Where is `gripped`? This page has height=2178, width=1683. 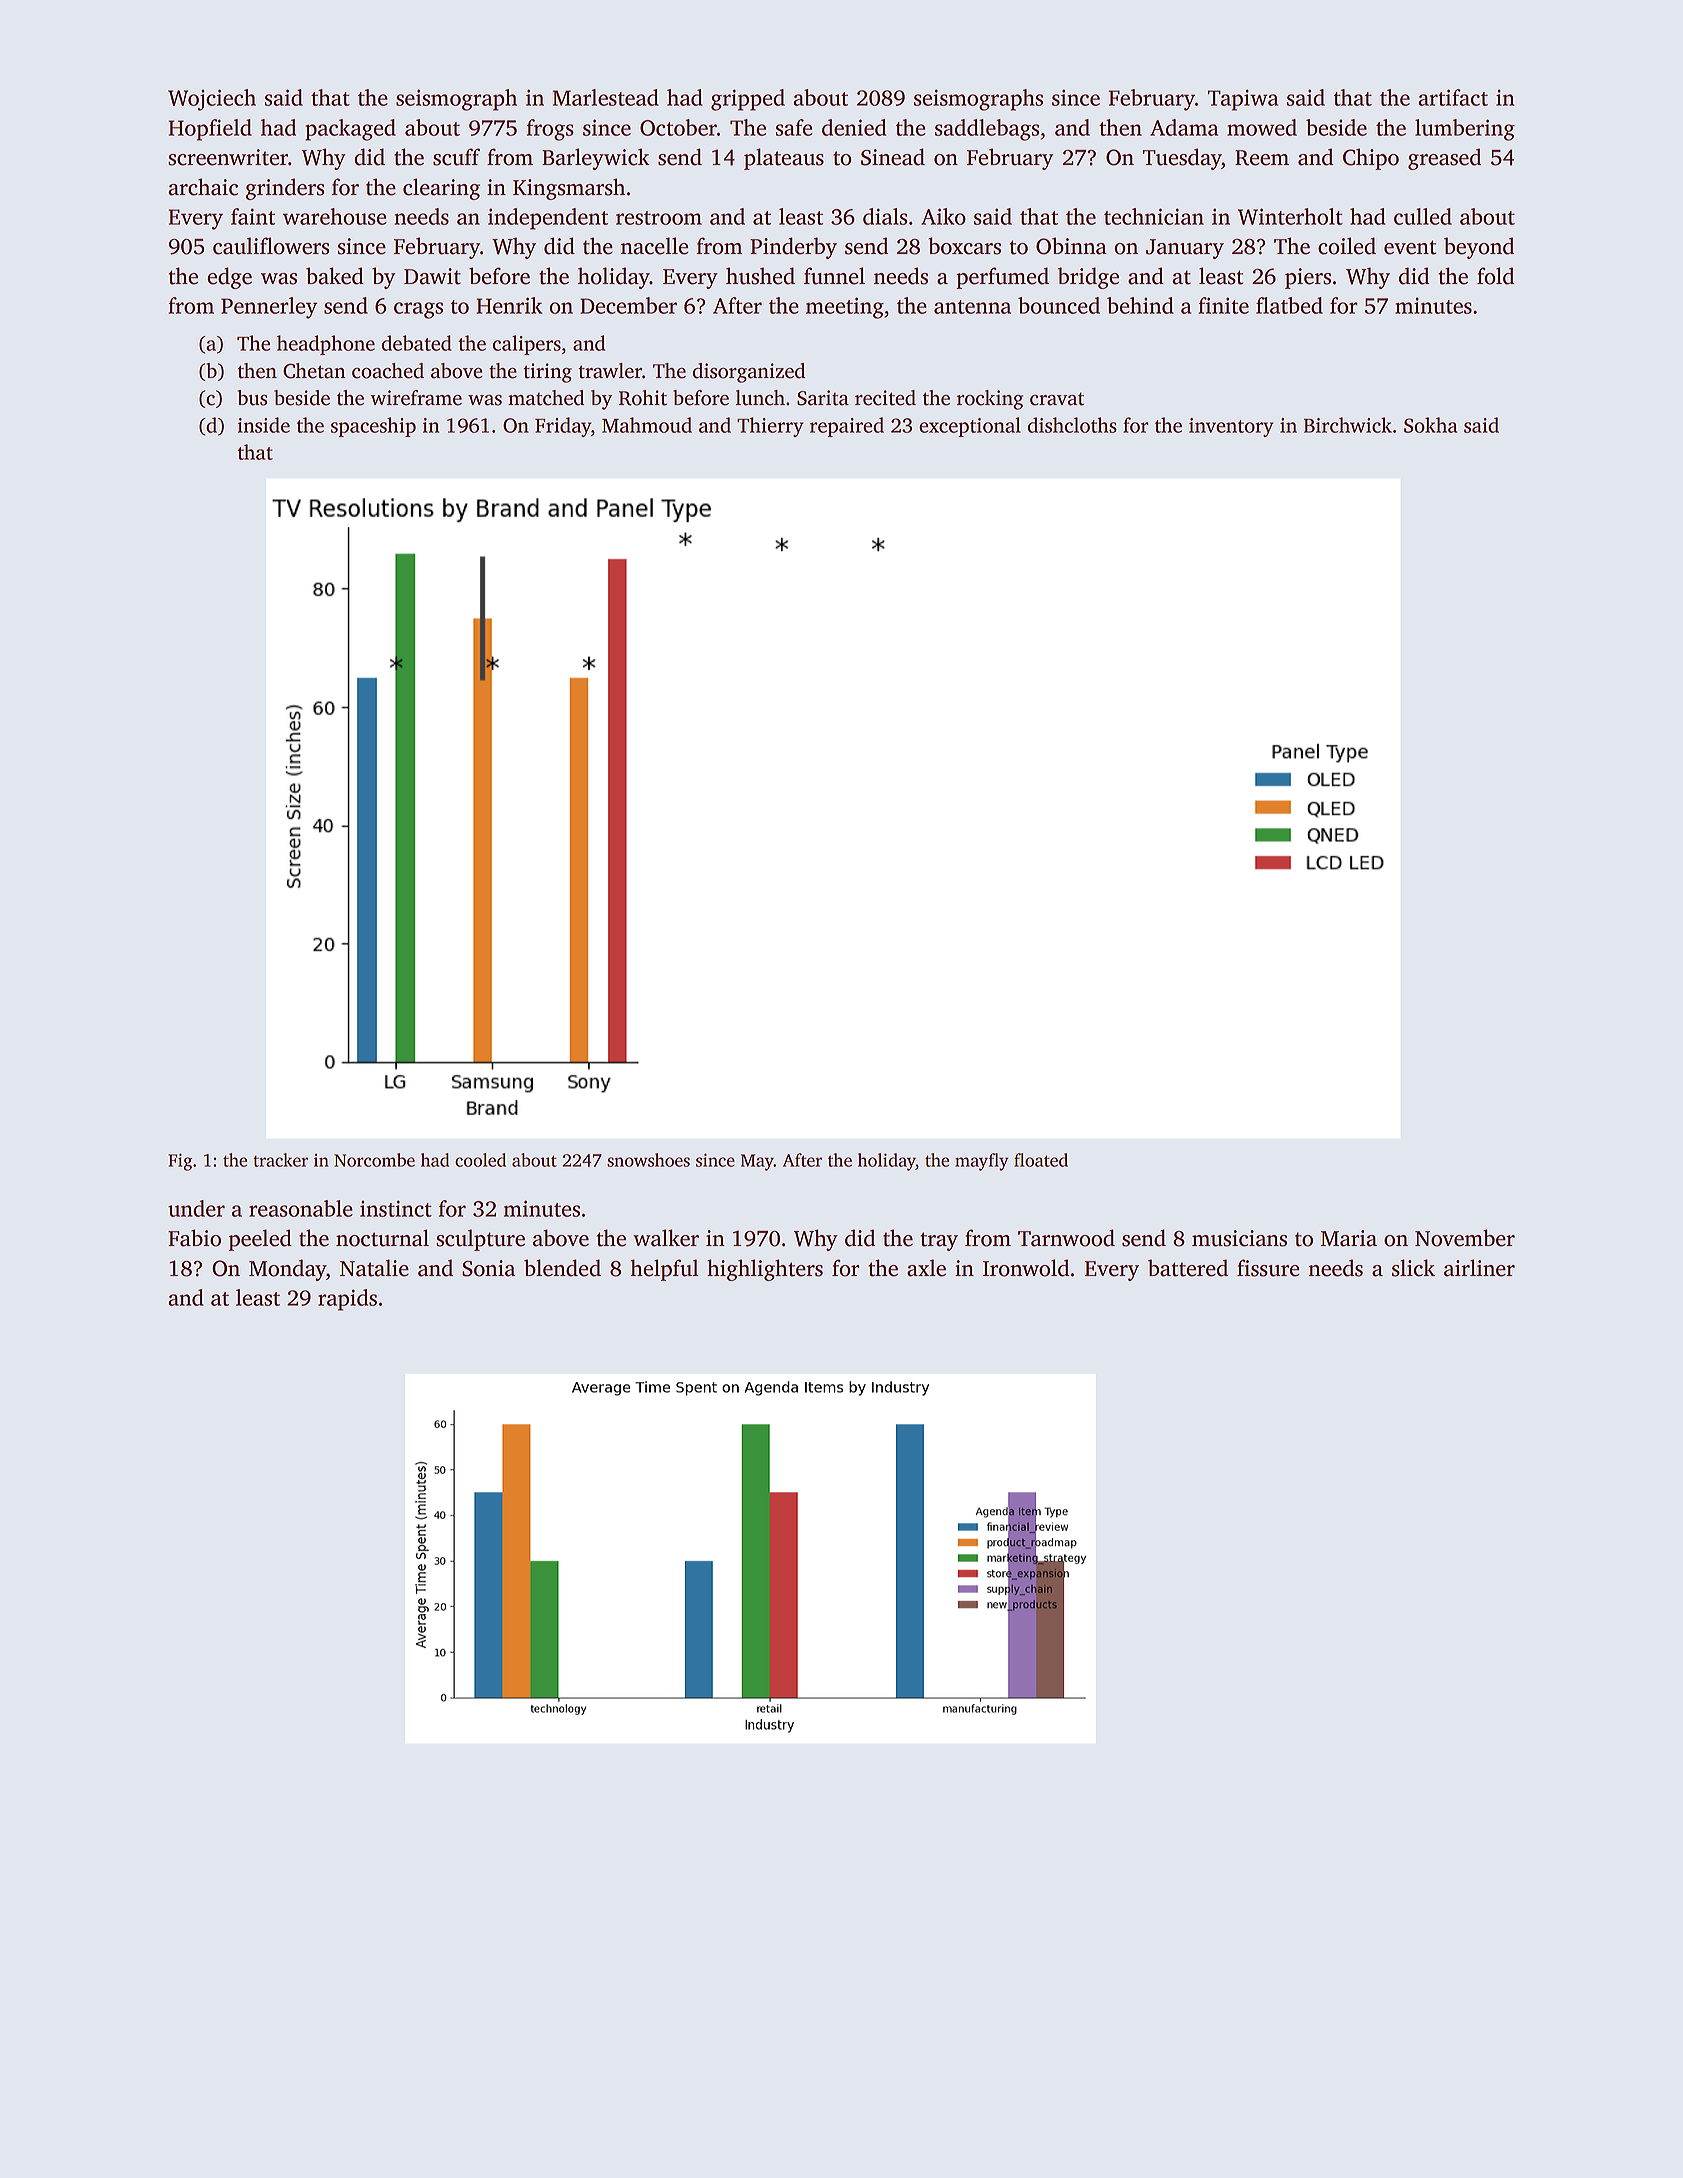
gripped is located at coordinates (748, 100).
